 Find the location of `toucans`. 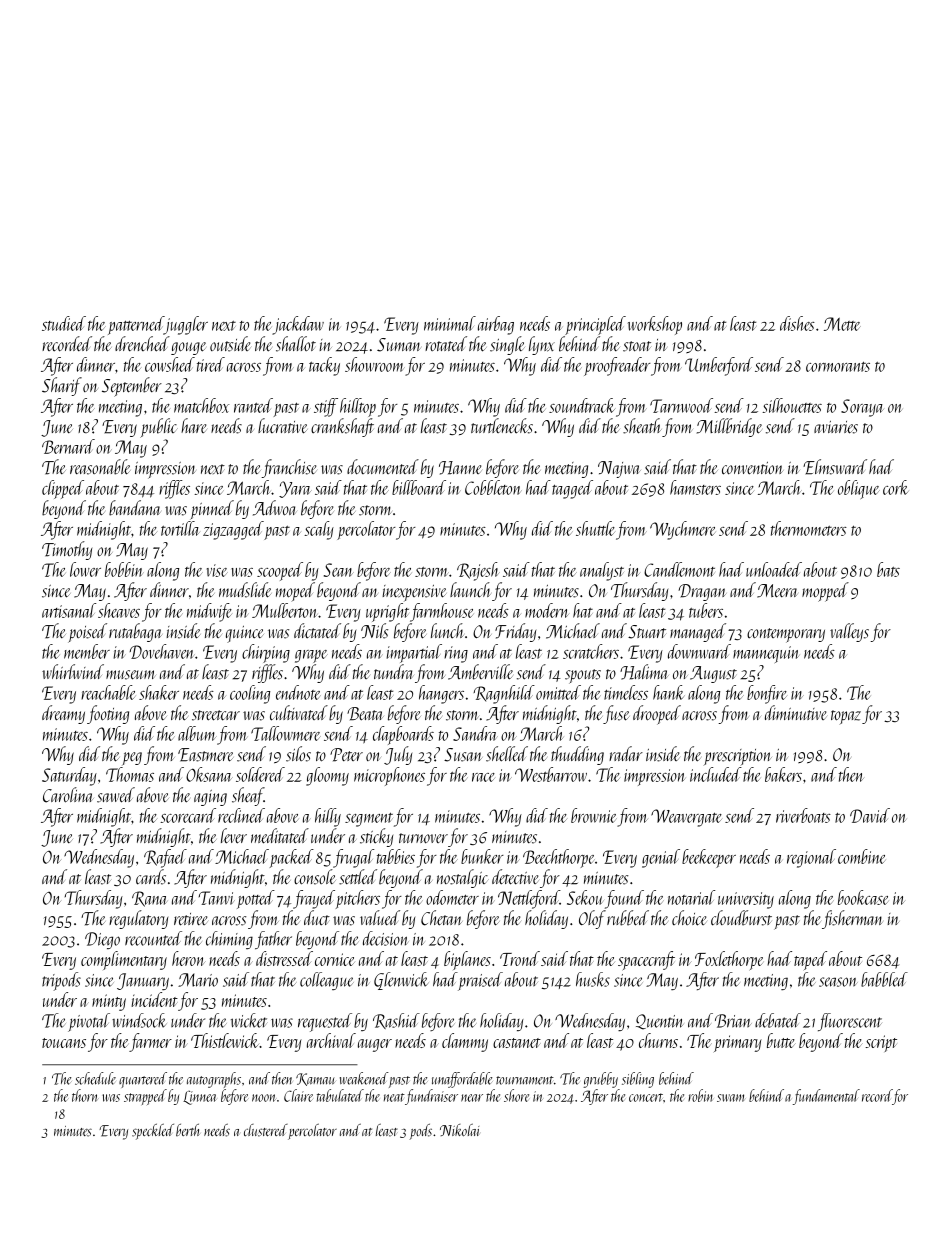

toucans is located at coordinates (64, 1043).
